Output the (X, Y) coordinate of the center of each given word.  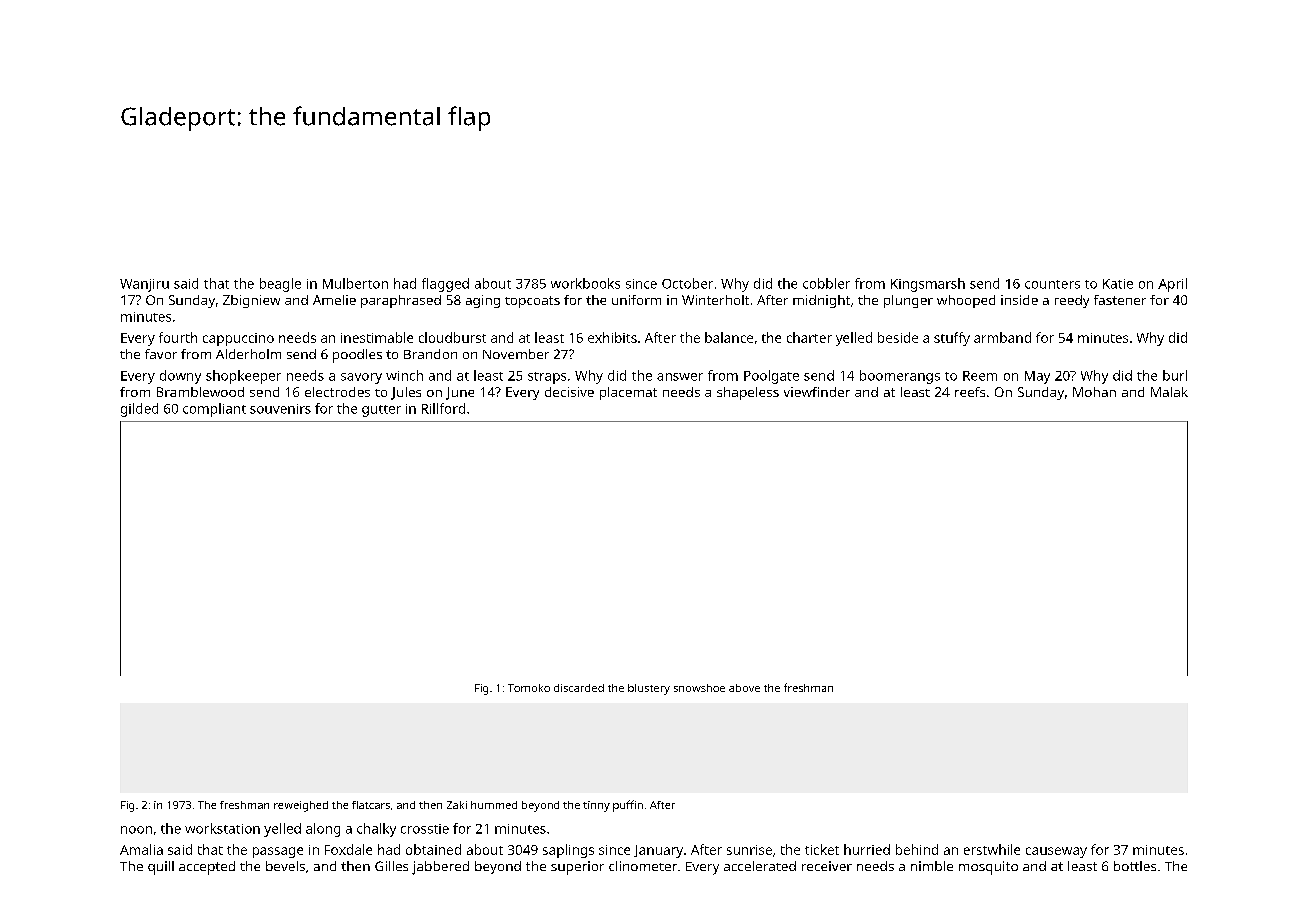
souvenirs (280, 409)
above (744, 688)
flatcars (371, 805)
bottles (1135, 866)
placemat (628, 393)
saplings (568, 851)
